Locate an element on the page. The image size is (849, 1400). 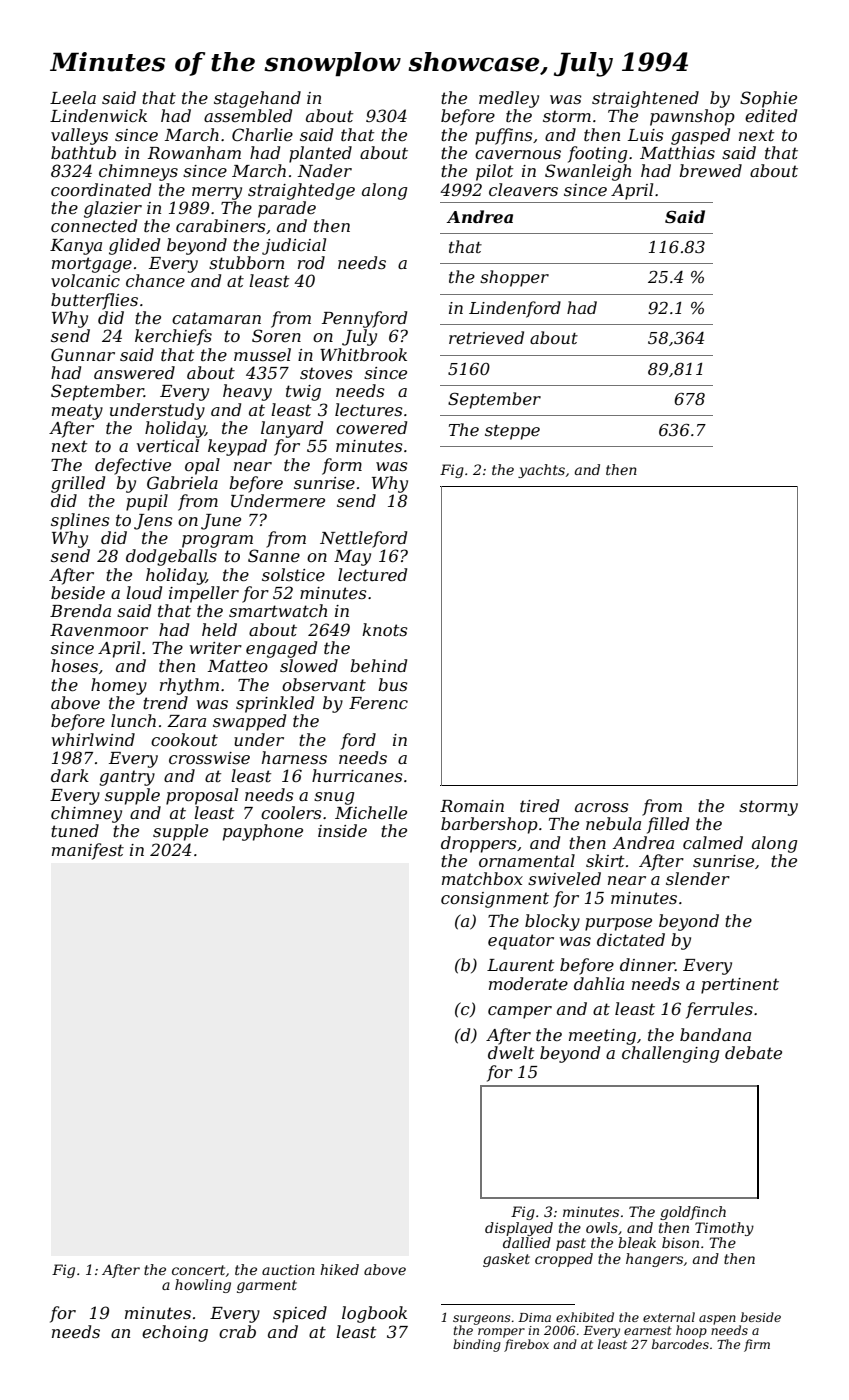
Whitbrook is located at coordinates (363, 354).
